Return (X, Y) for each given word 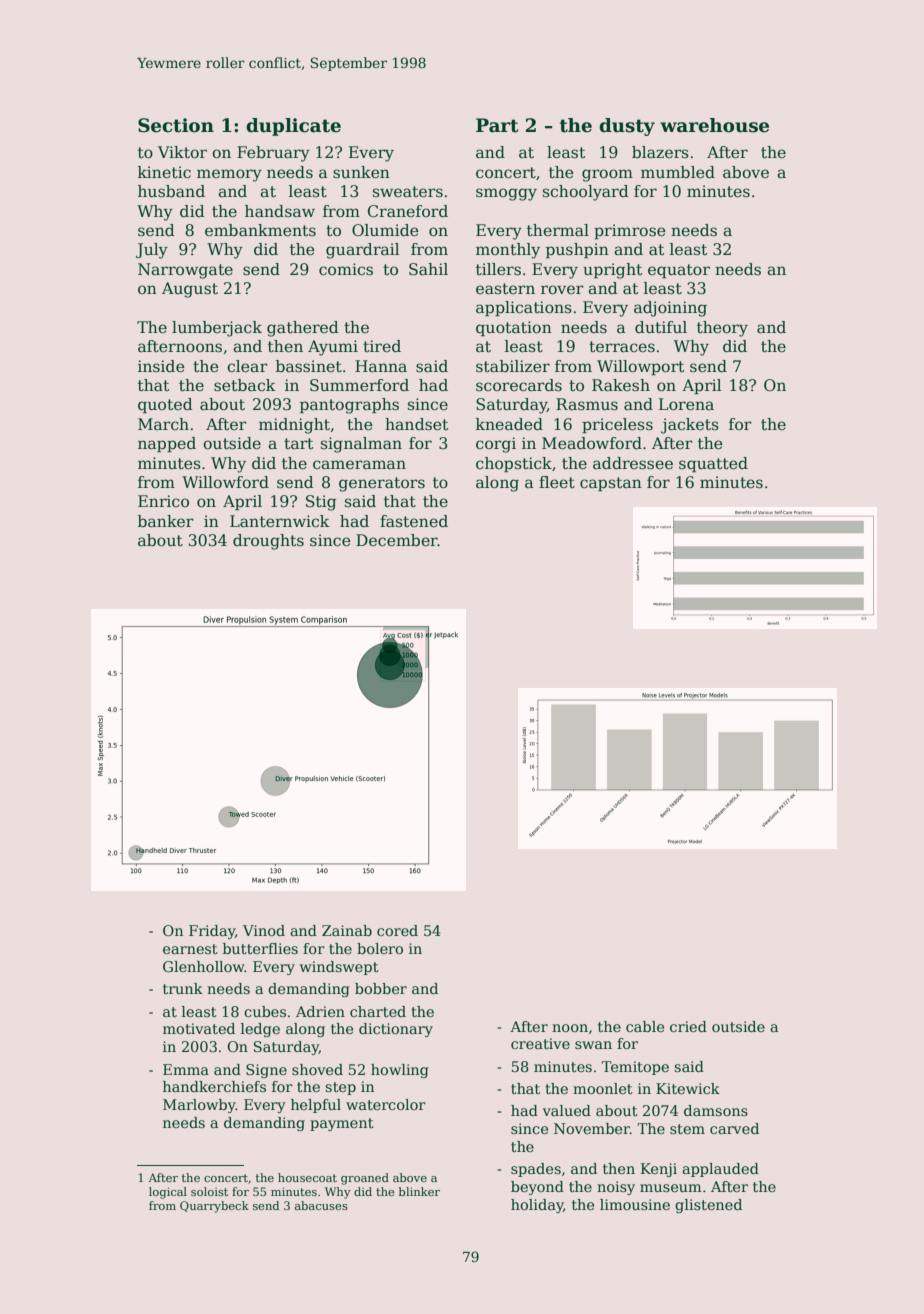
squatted (713, 464)
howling (400, 1071)
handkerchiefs (214, 1086)
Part (497, 125)
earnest (190, 949)
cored (397, 930)
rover (562, 289)
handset (416, 424)
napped (167, 444)
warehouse (714, 125)
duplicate (293, 127)
